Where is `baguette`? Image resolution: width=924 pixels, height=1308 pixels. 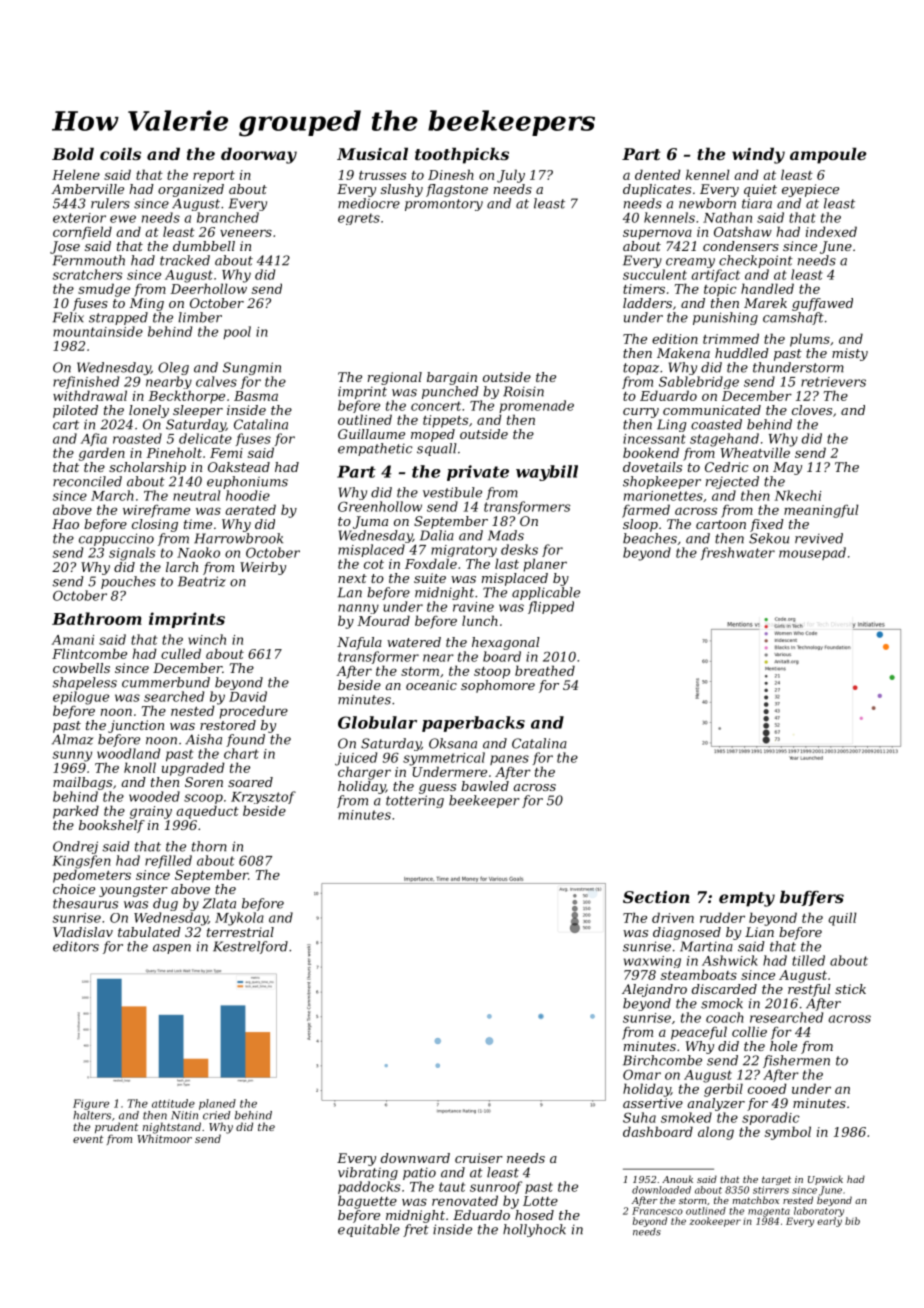 baguette is located at coordinates (367, 1202).
